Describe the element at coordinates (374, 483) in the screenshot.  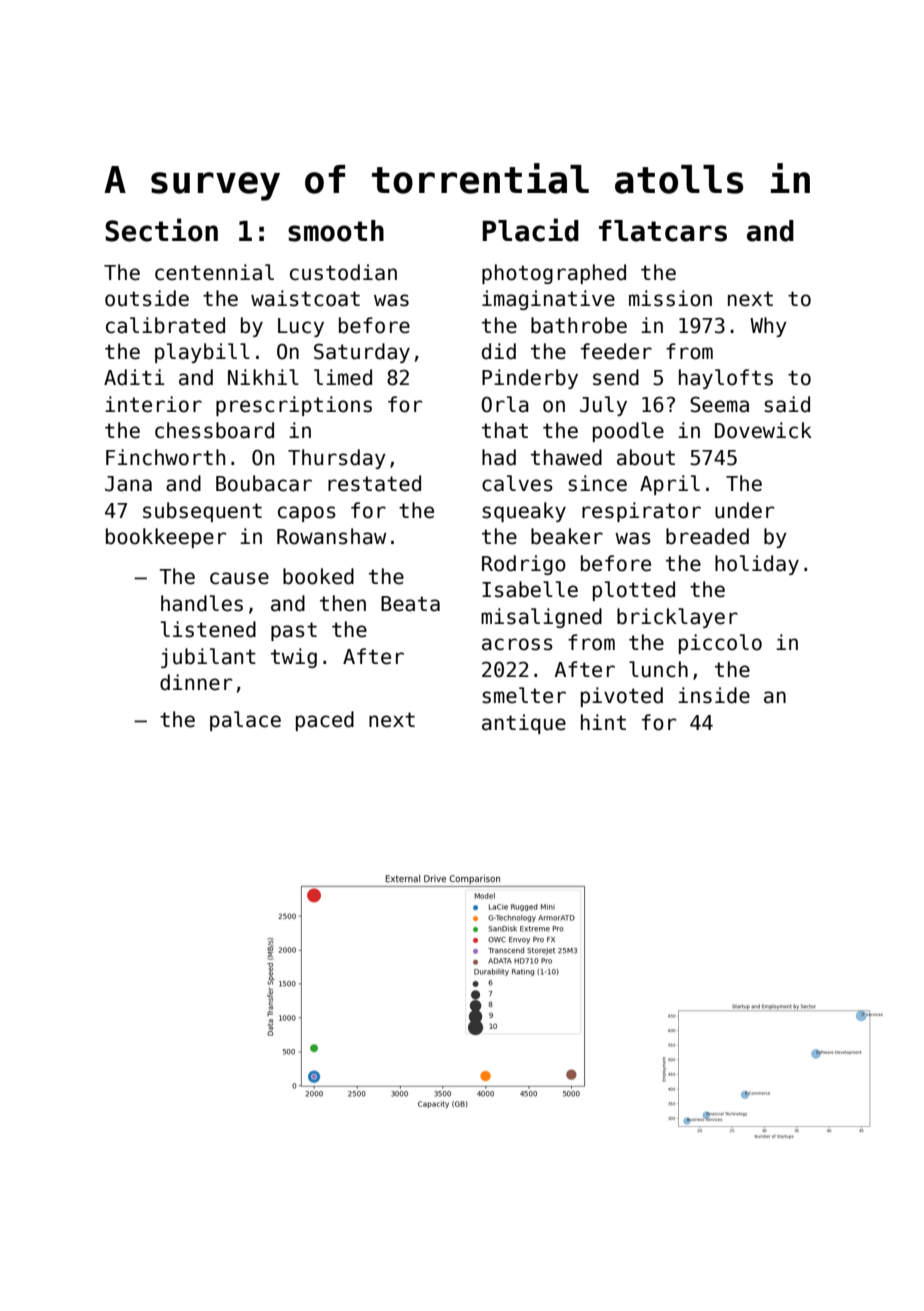
I see `restated` at that location.
